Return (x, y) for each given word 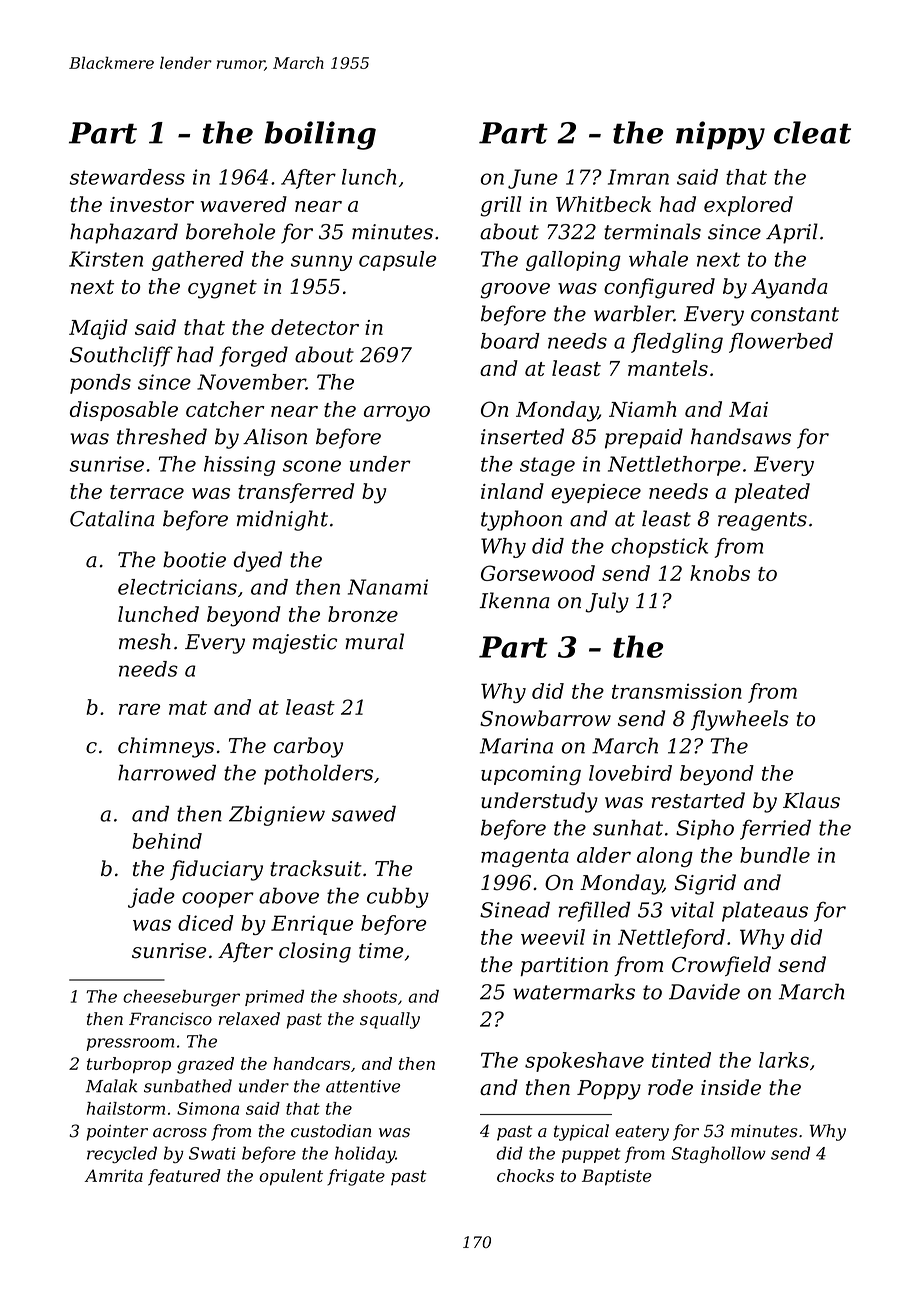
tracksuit (316, 868)
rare (139, 709)
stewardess (127, 177)
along (665, 857)
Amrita (114, 1175)
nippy (720, 135)
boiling (320, 135)
